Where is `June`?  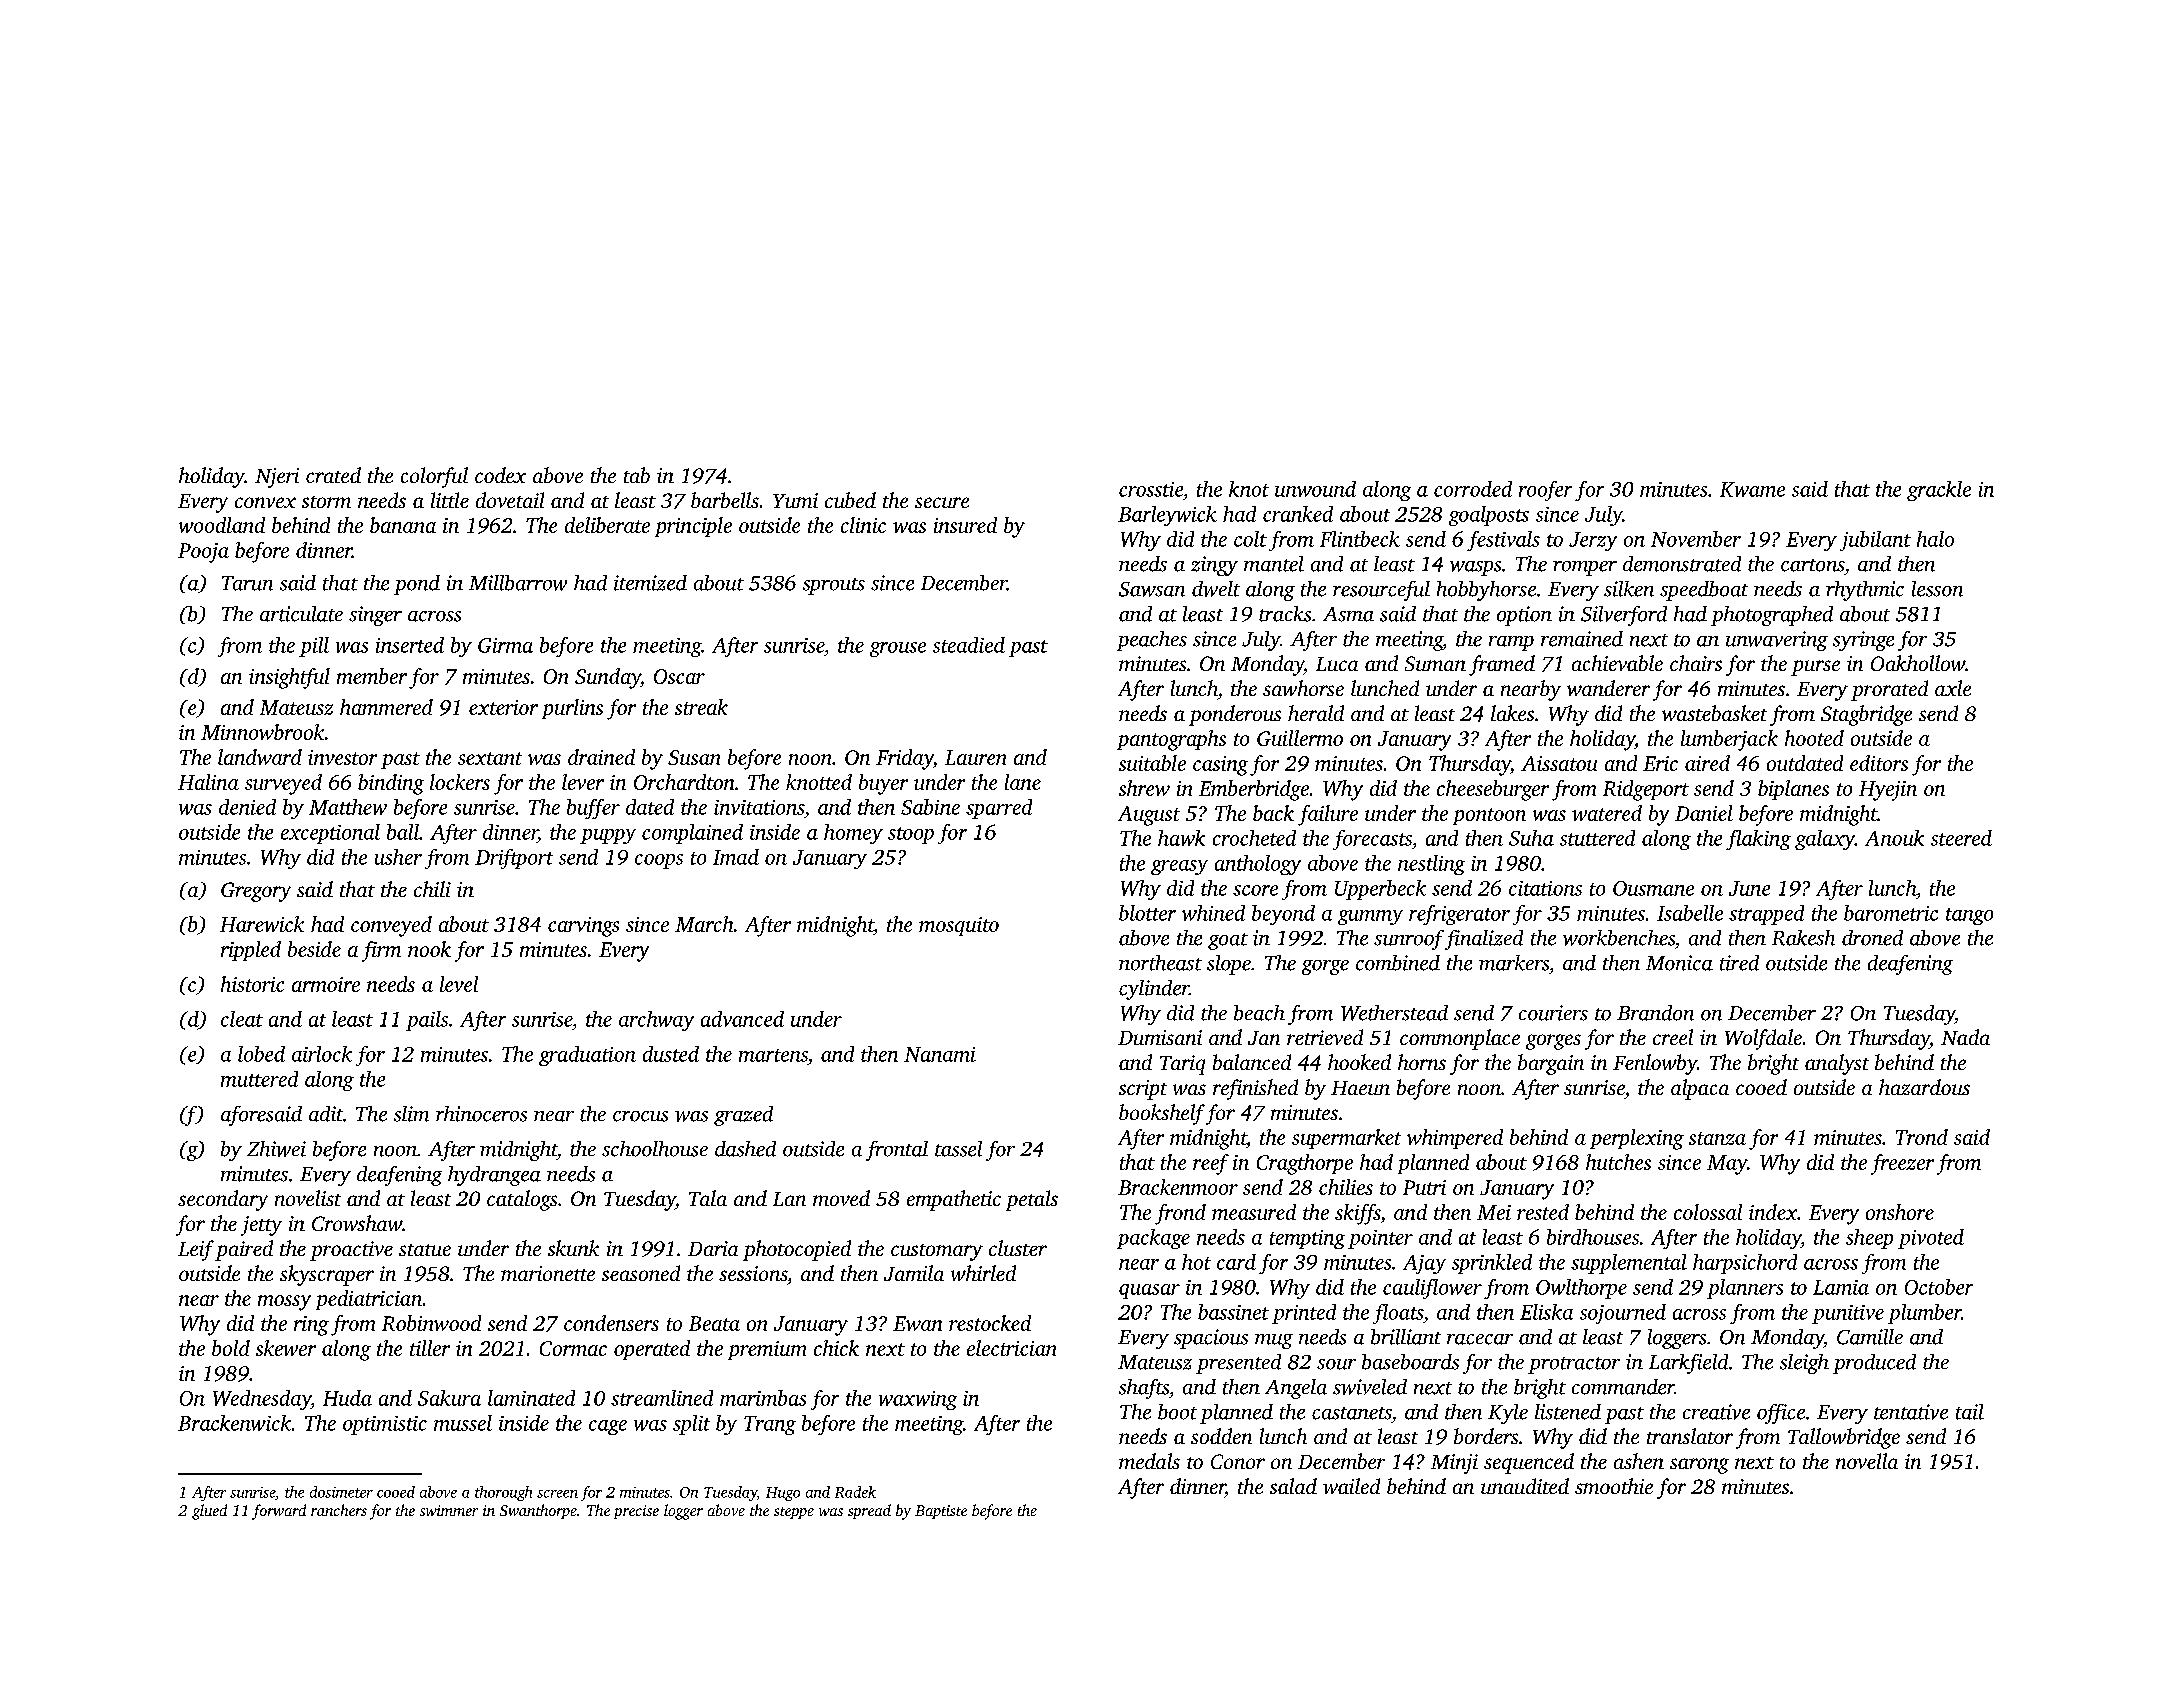 June is located at coordinates (1749, 888).
